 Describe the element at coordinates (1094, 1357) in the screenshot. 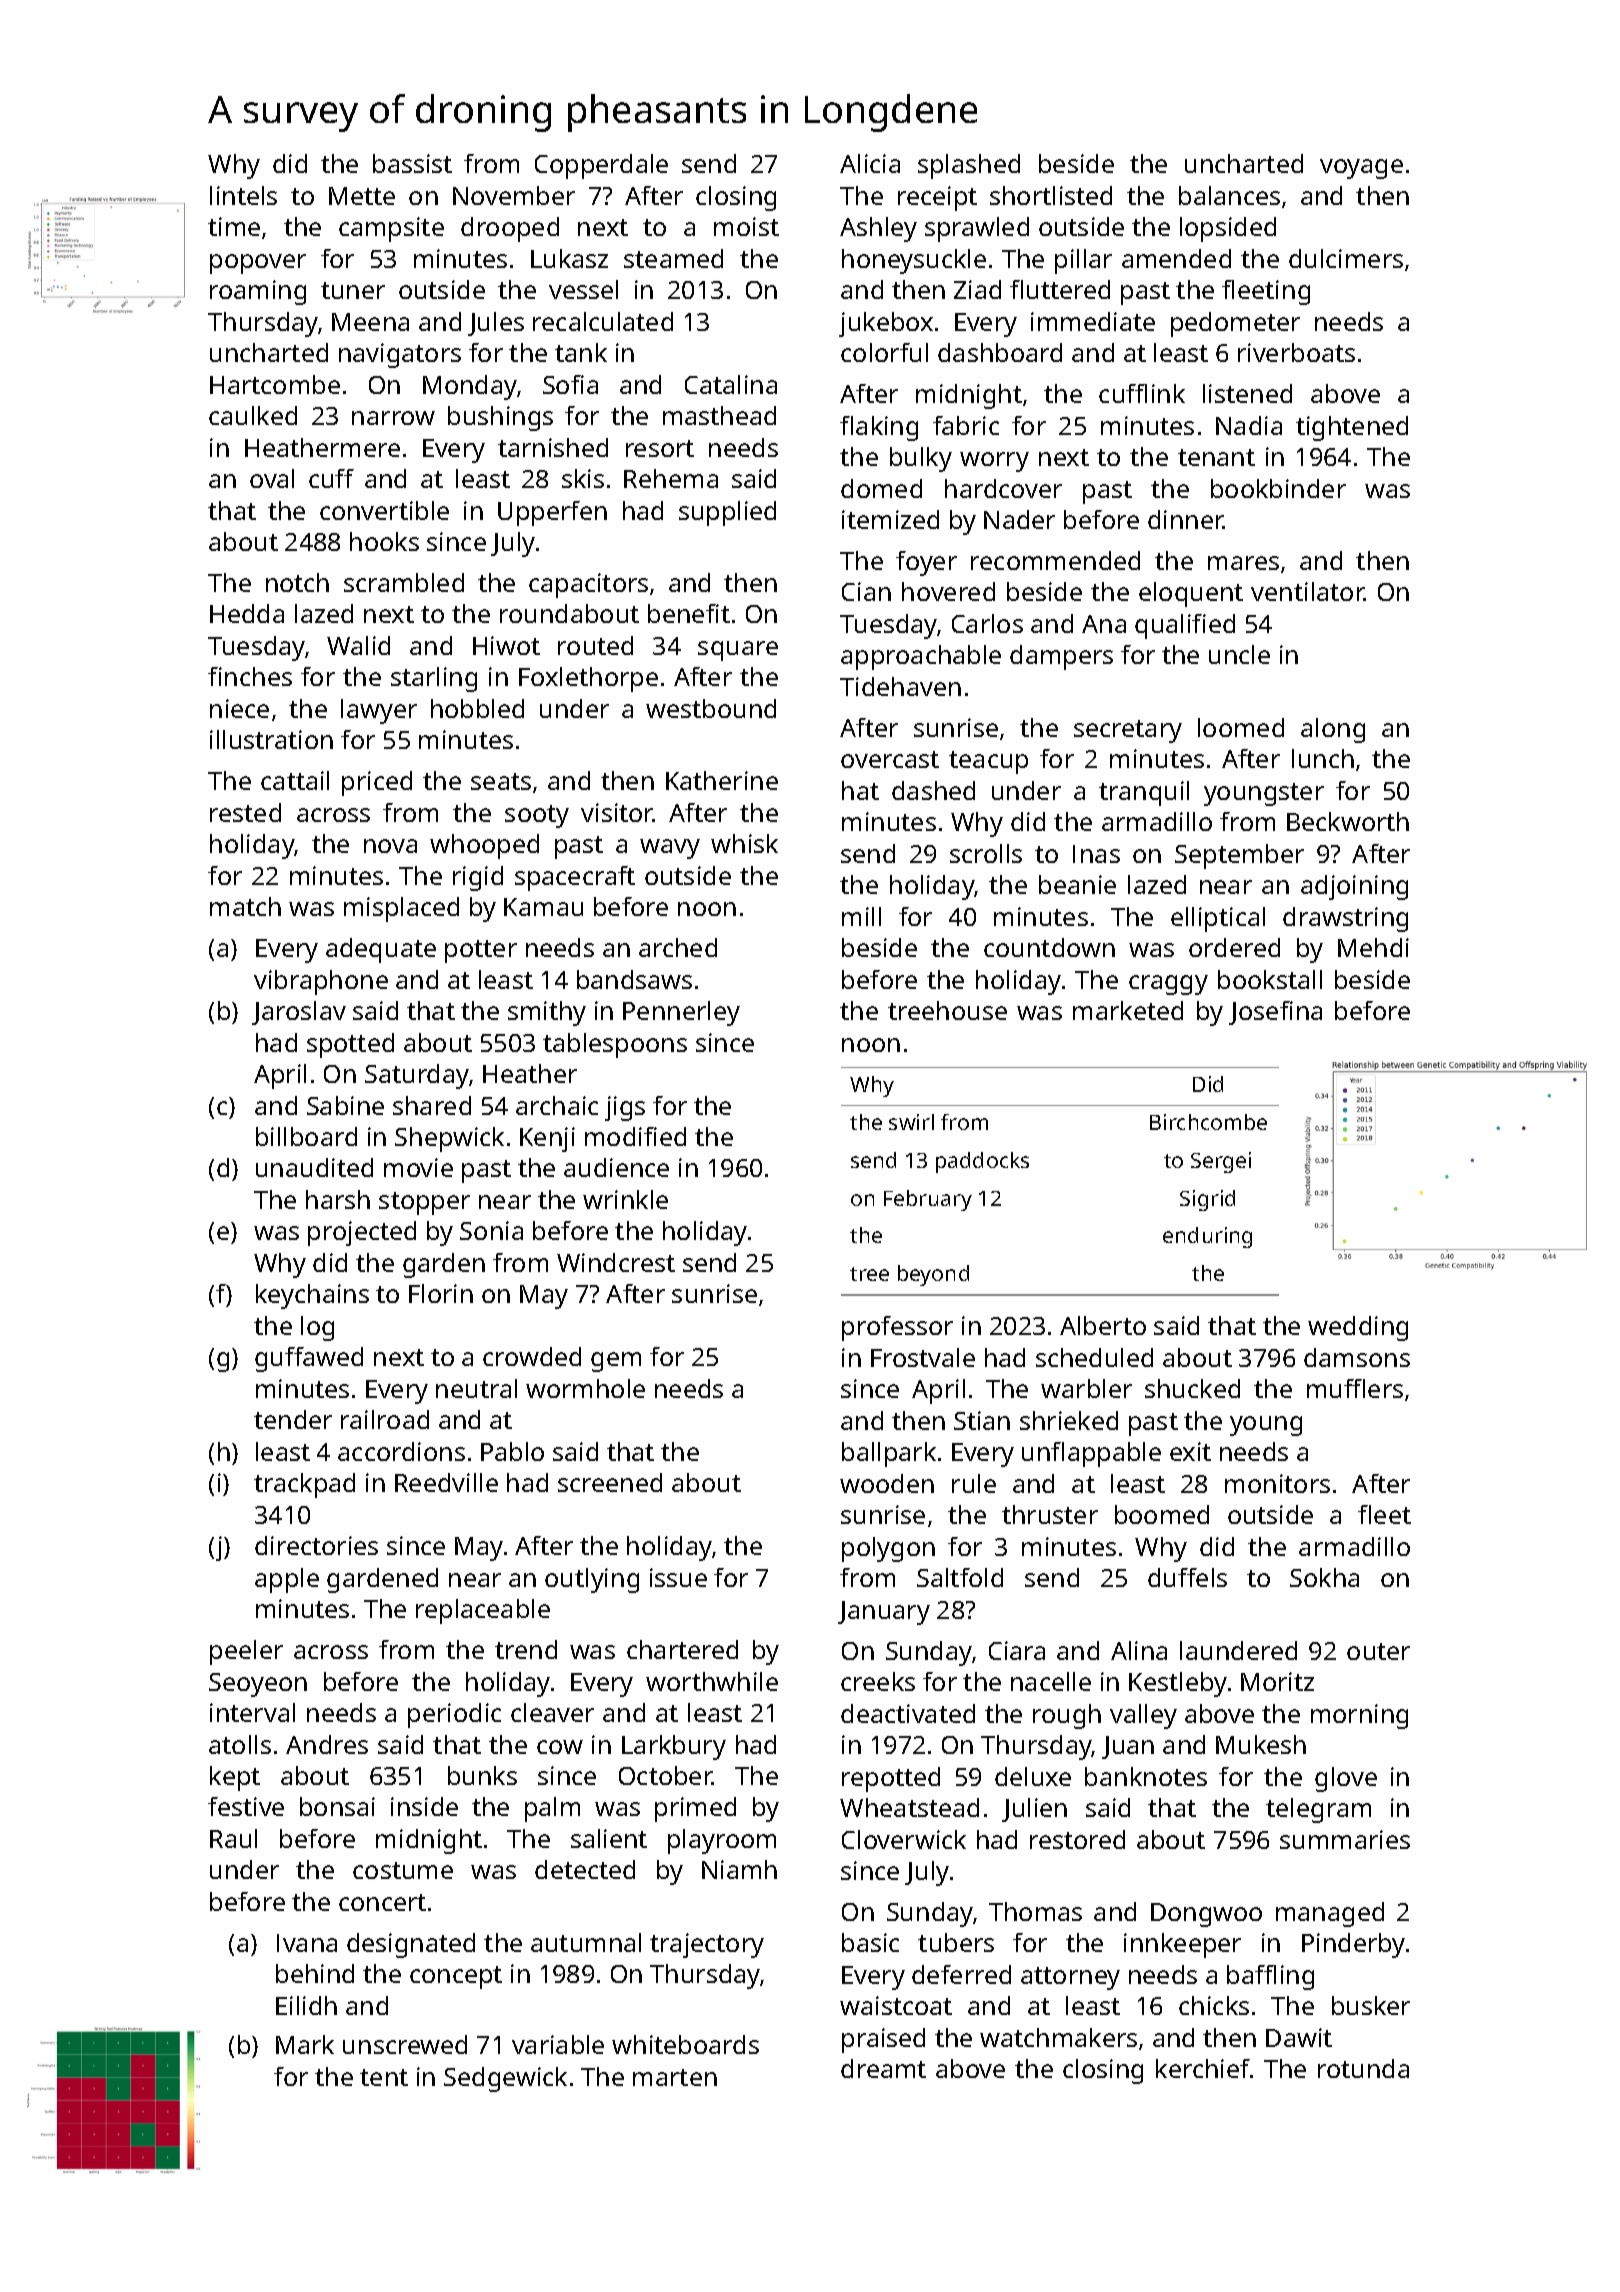

I see `scheduled` at that location.
